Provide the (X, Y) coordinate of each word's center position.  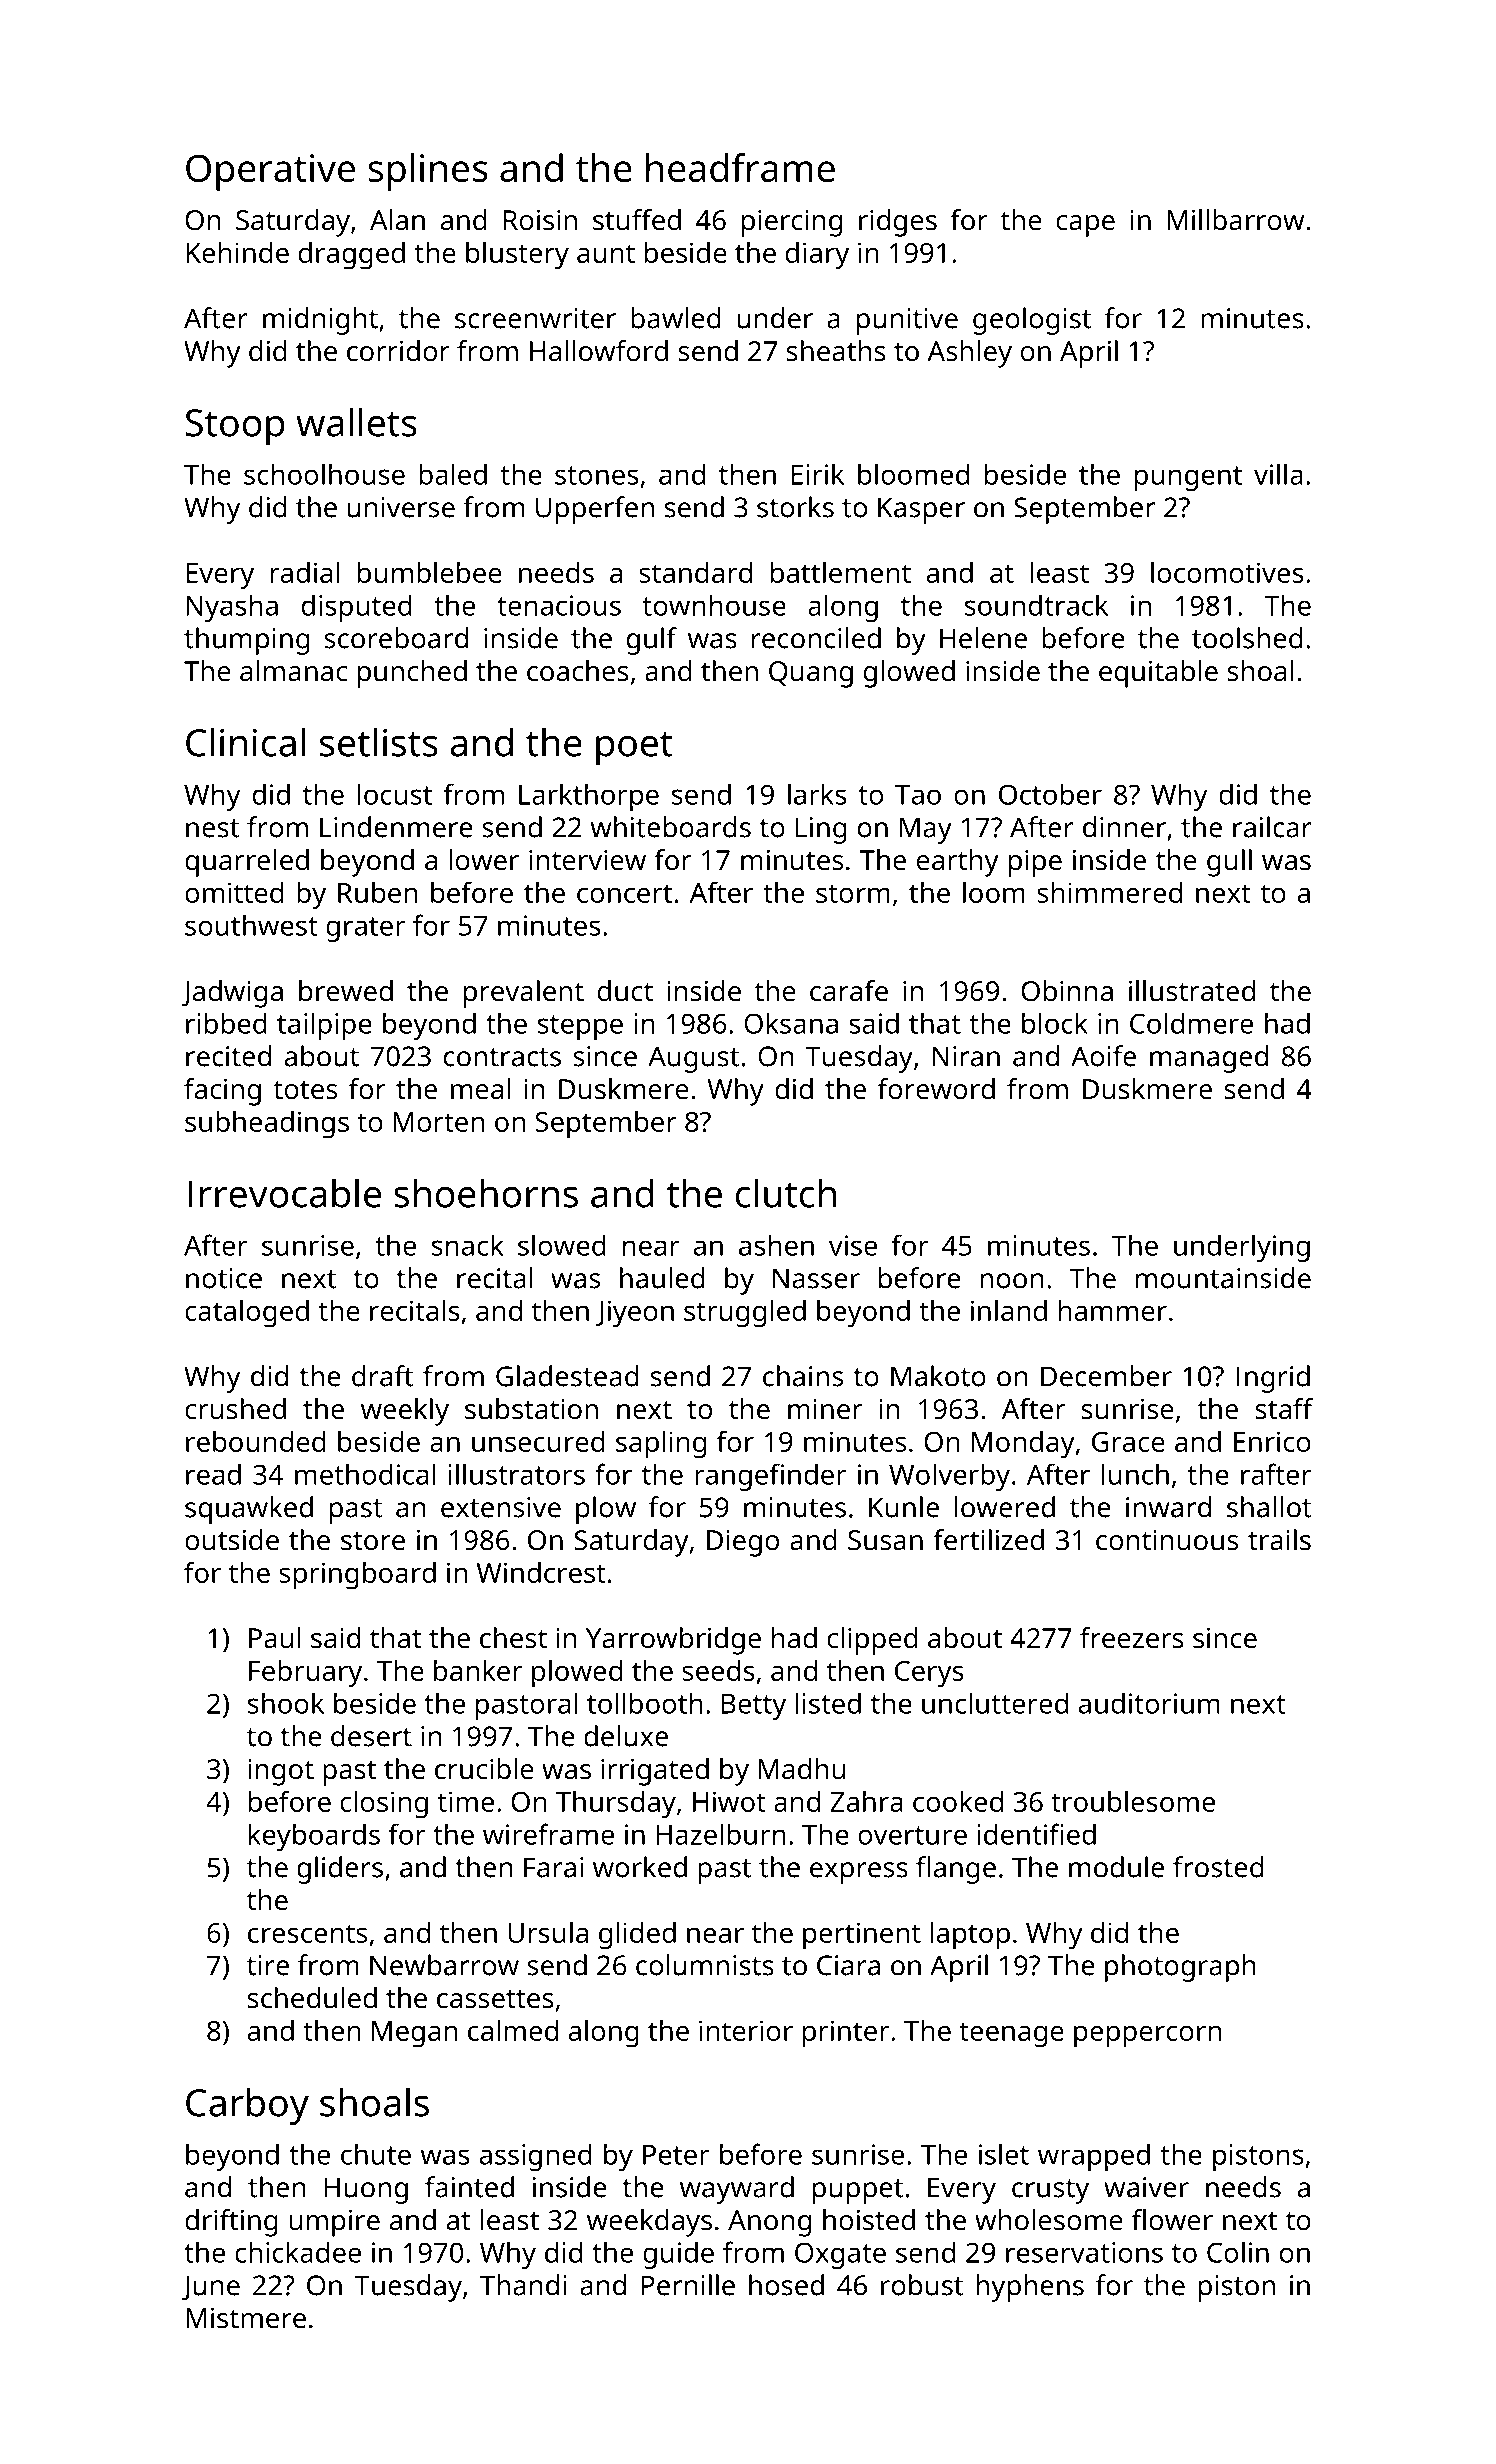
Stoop (235, 427)
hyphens (1030, 2288)
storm (853, 893)
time (465, 1801)
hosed (786, 2285)
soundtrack (1036, 605)
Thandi (523, 2285)
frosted (1218, 1867)
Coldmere (1191, 1023)
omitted (234, 892)
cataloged (247, 1314)
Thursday (616, 1805)
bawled (676, 318)
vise (853, 1245)
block (1055, 1023)
